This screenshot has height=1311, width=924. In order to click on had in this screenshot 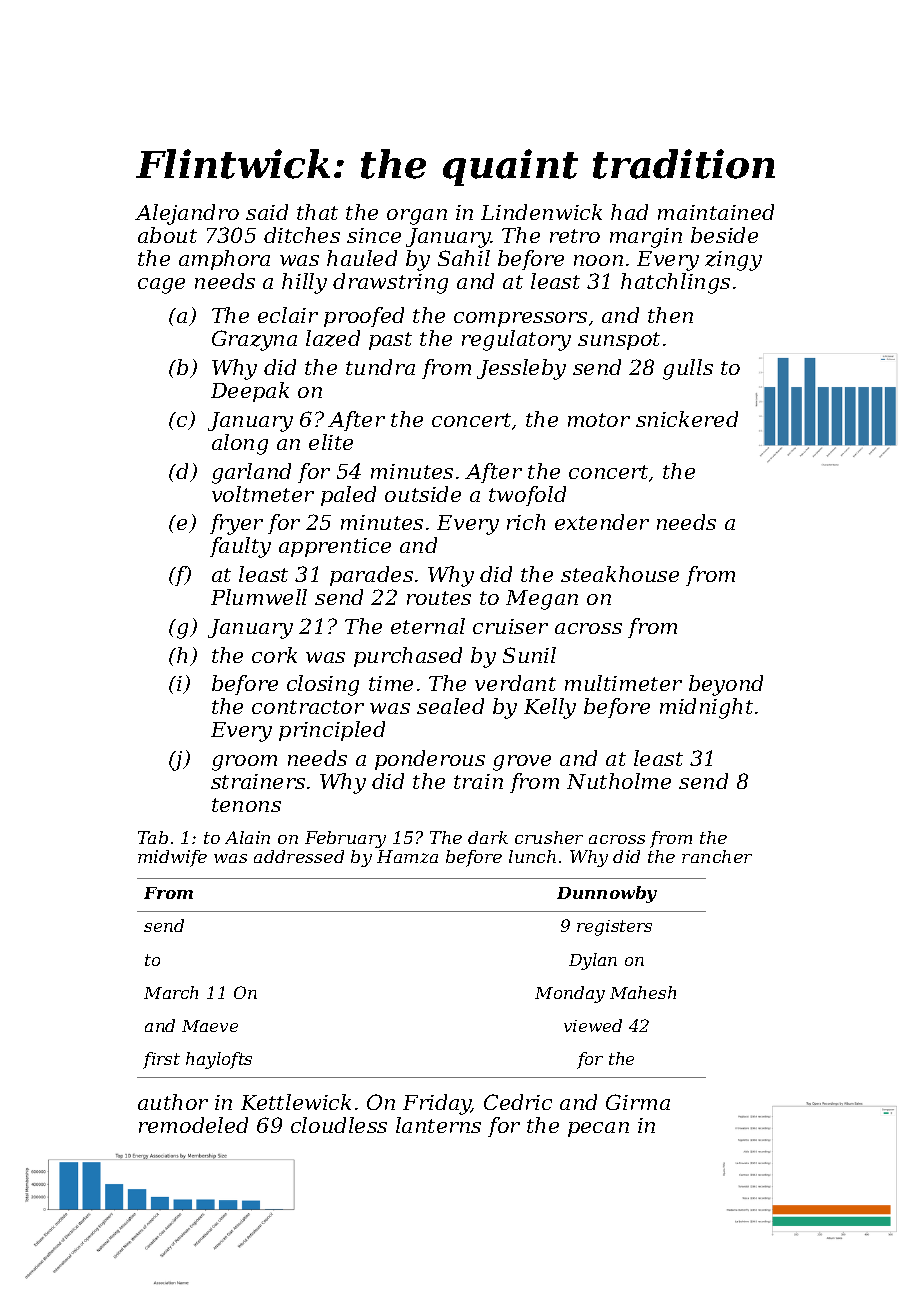, I will do `click(629, 212)`.
